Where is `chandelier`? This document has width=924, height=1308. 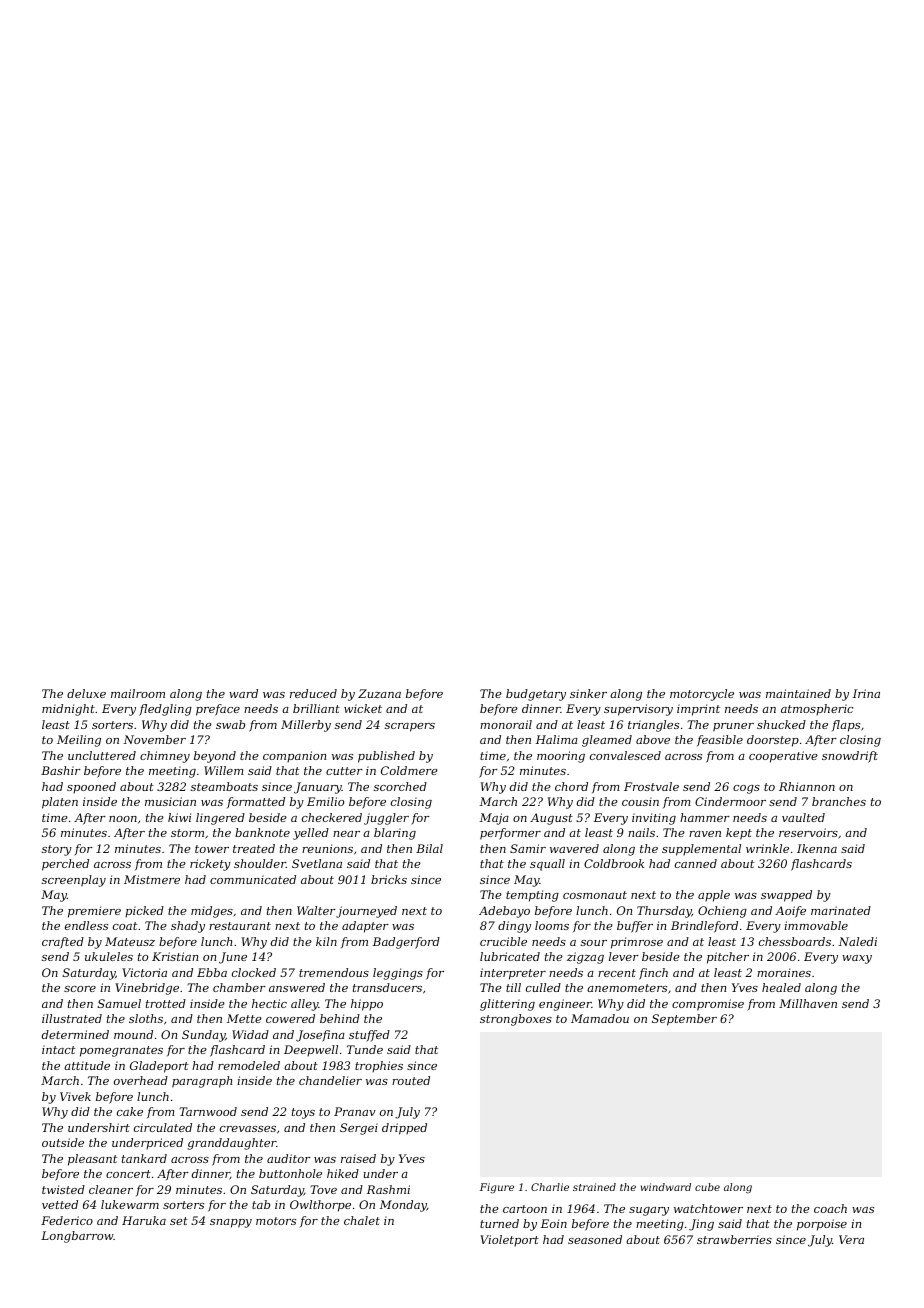 chandelier is located at coordinates (330, 1080).
